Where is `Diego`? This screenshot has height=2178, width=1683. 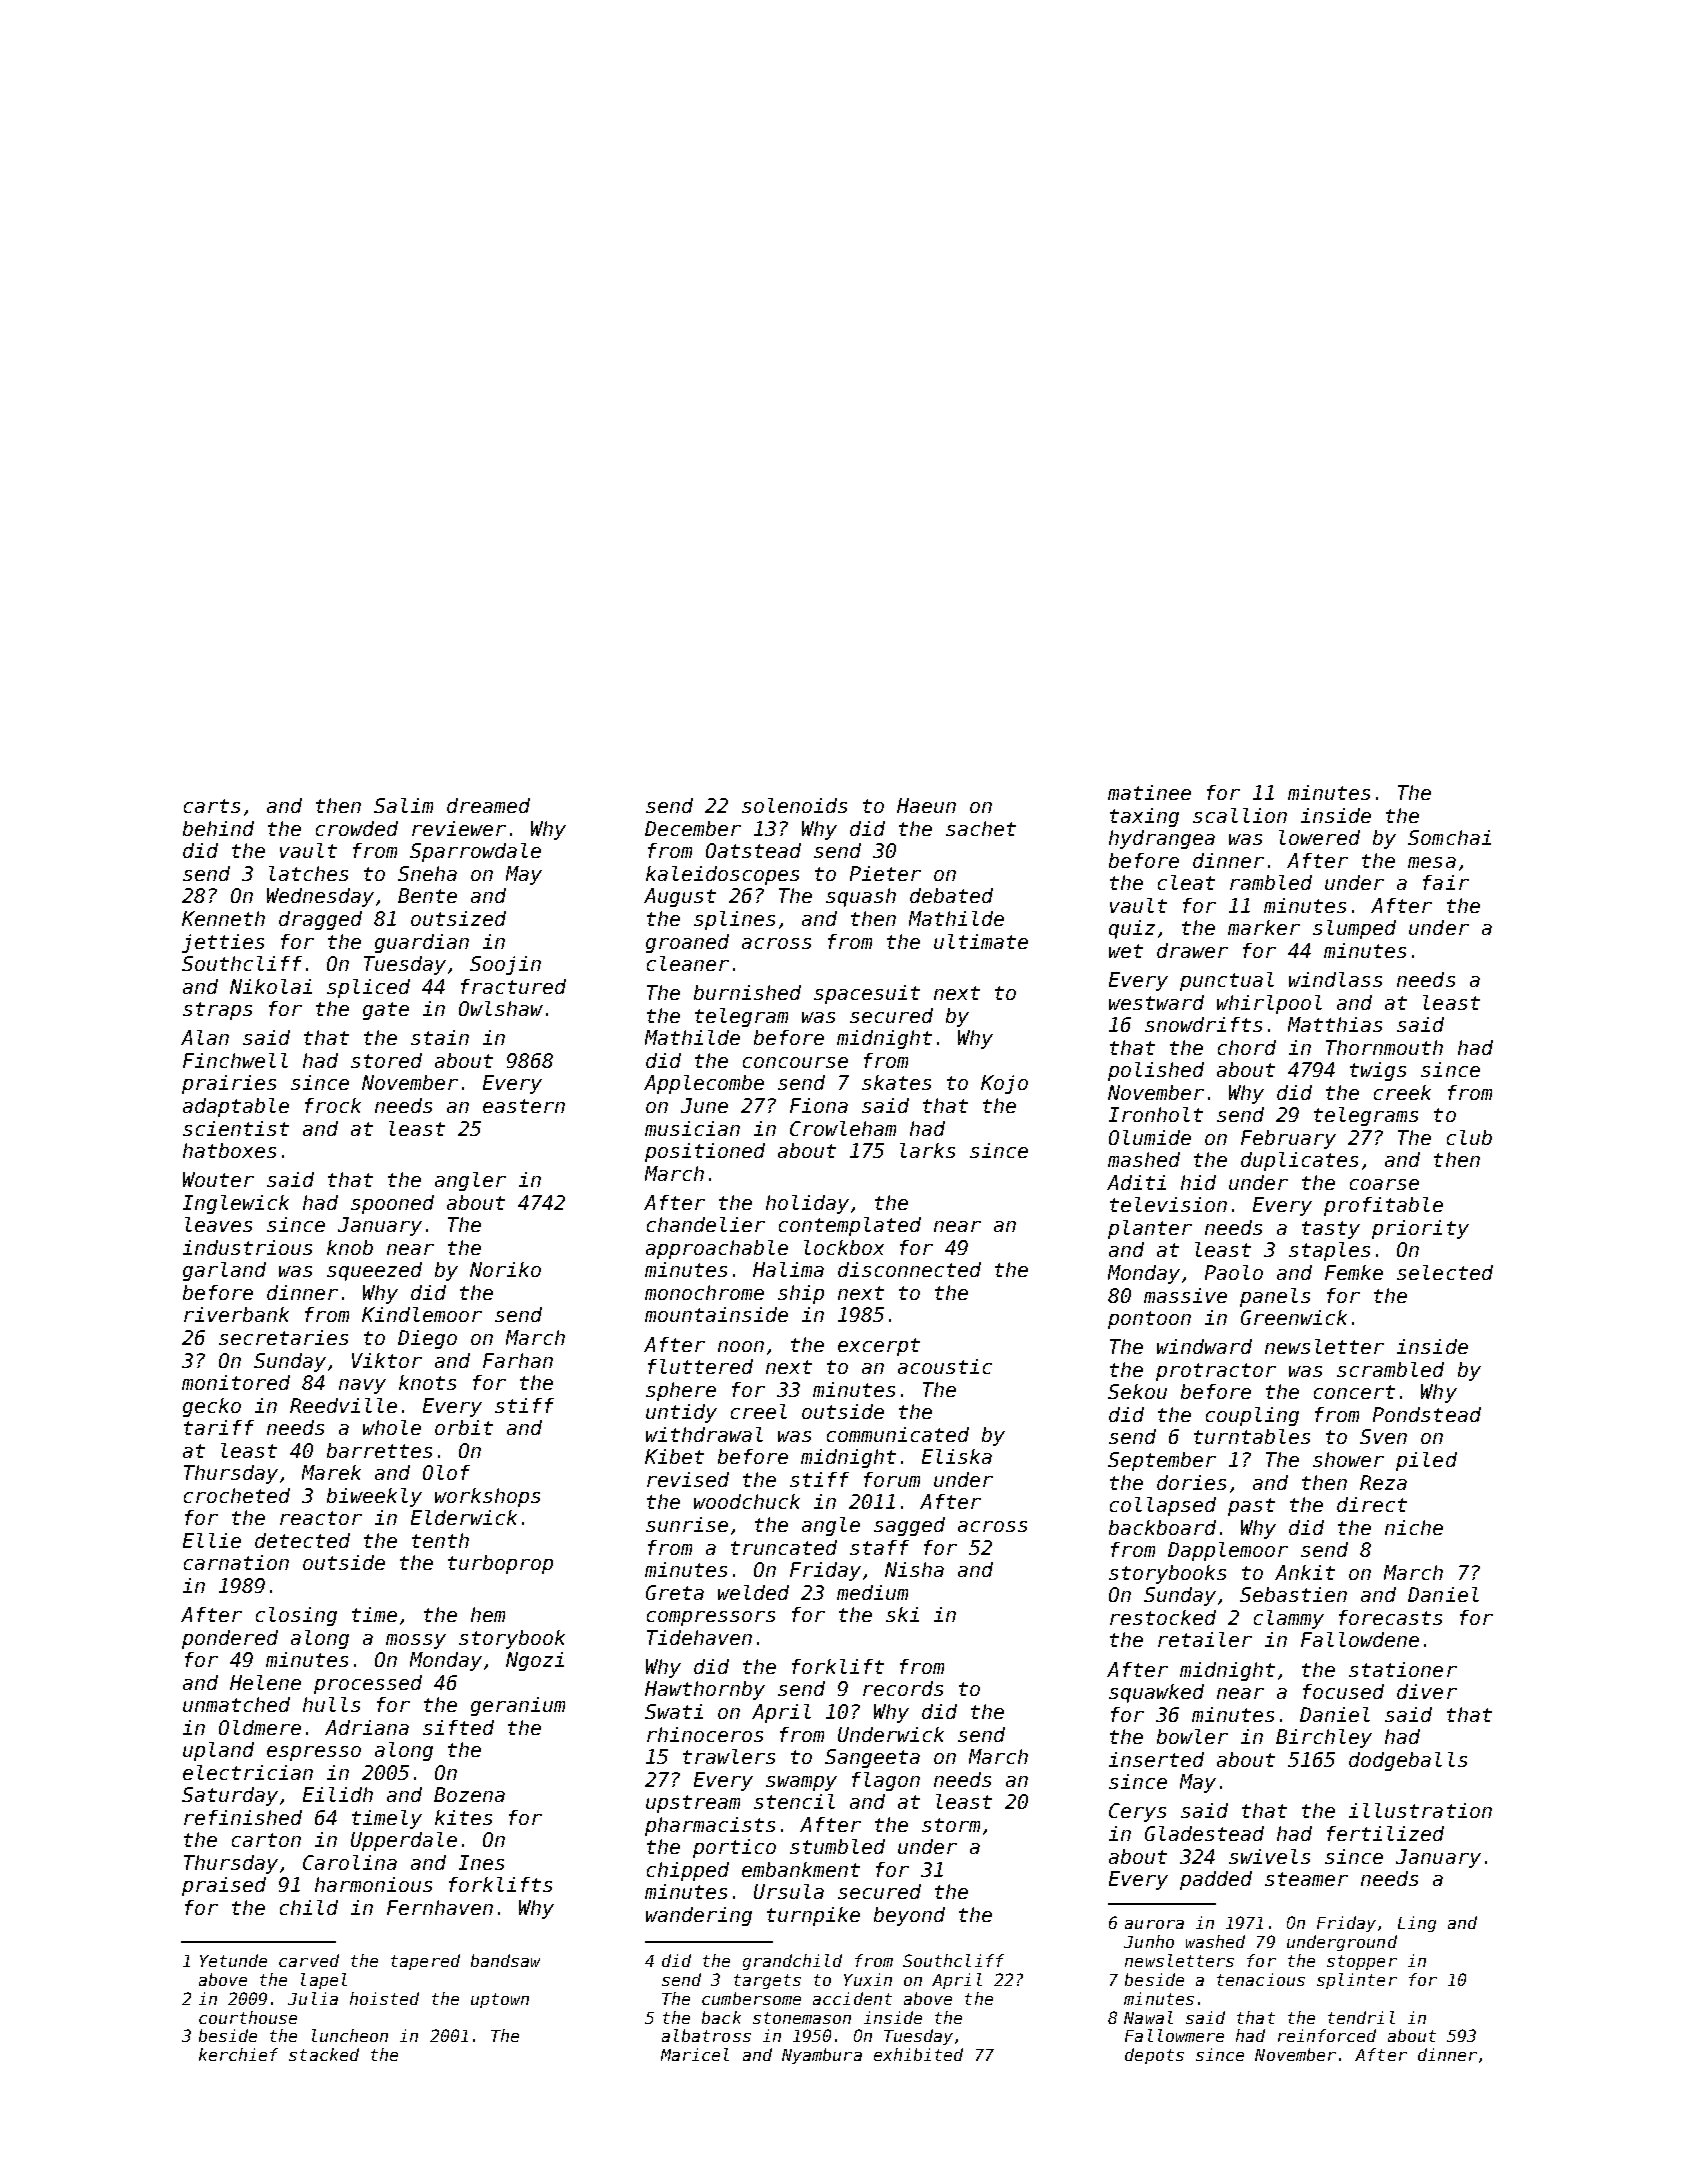 Diego is located at coordinates (427, 1339).
